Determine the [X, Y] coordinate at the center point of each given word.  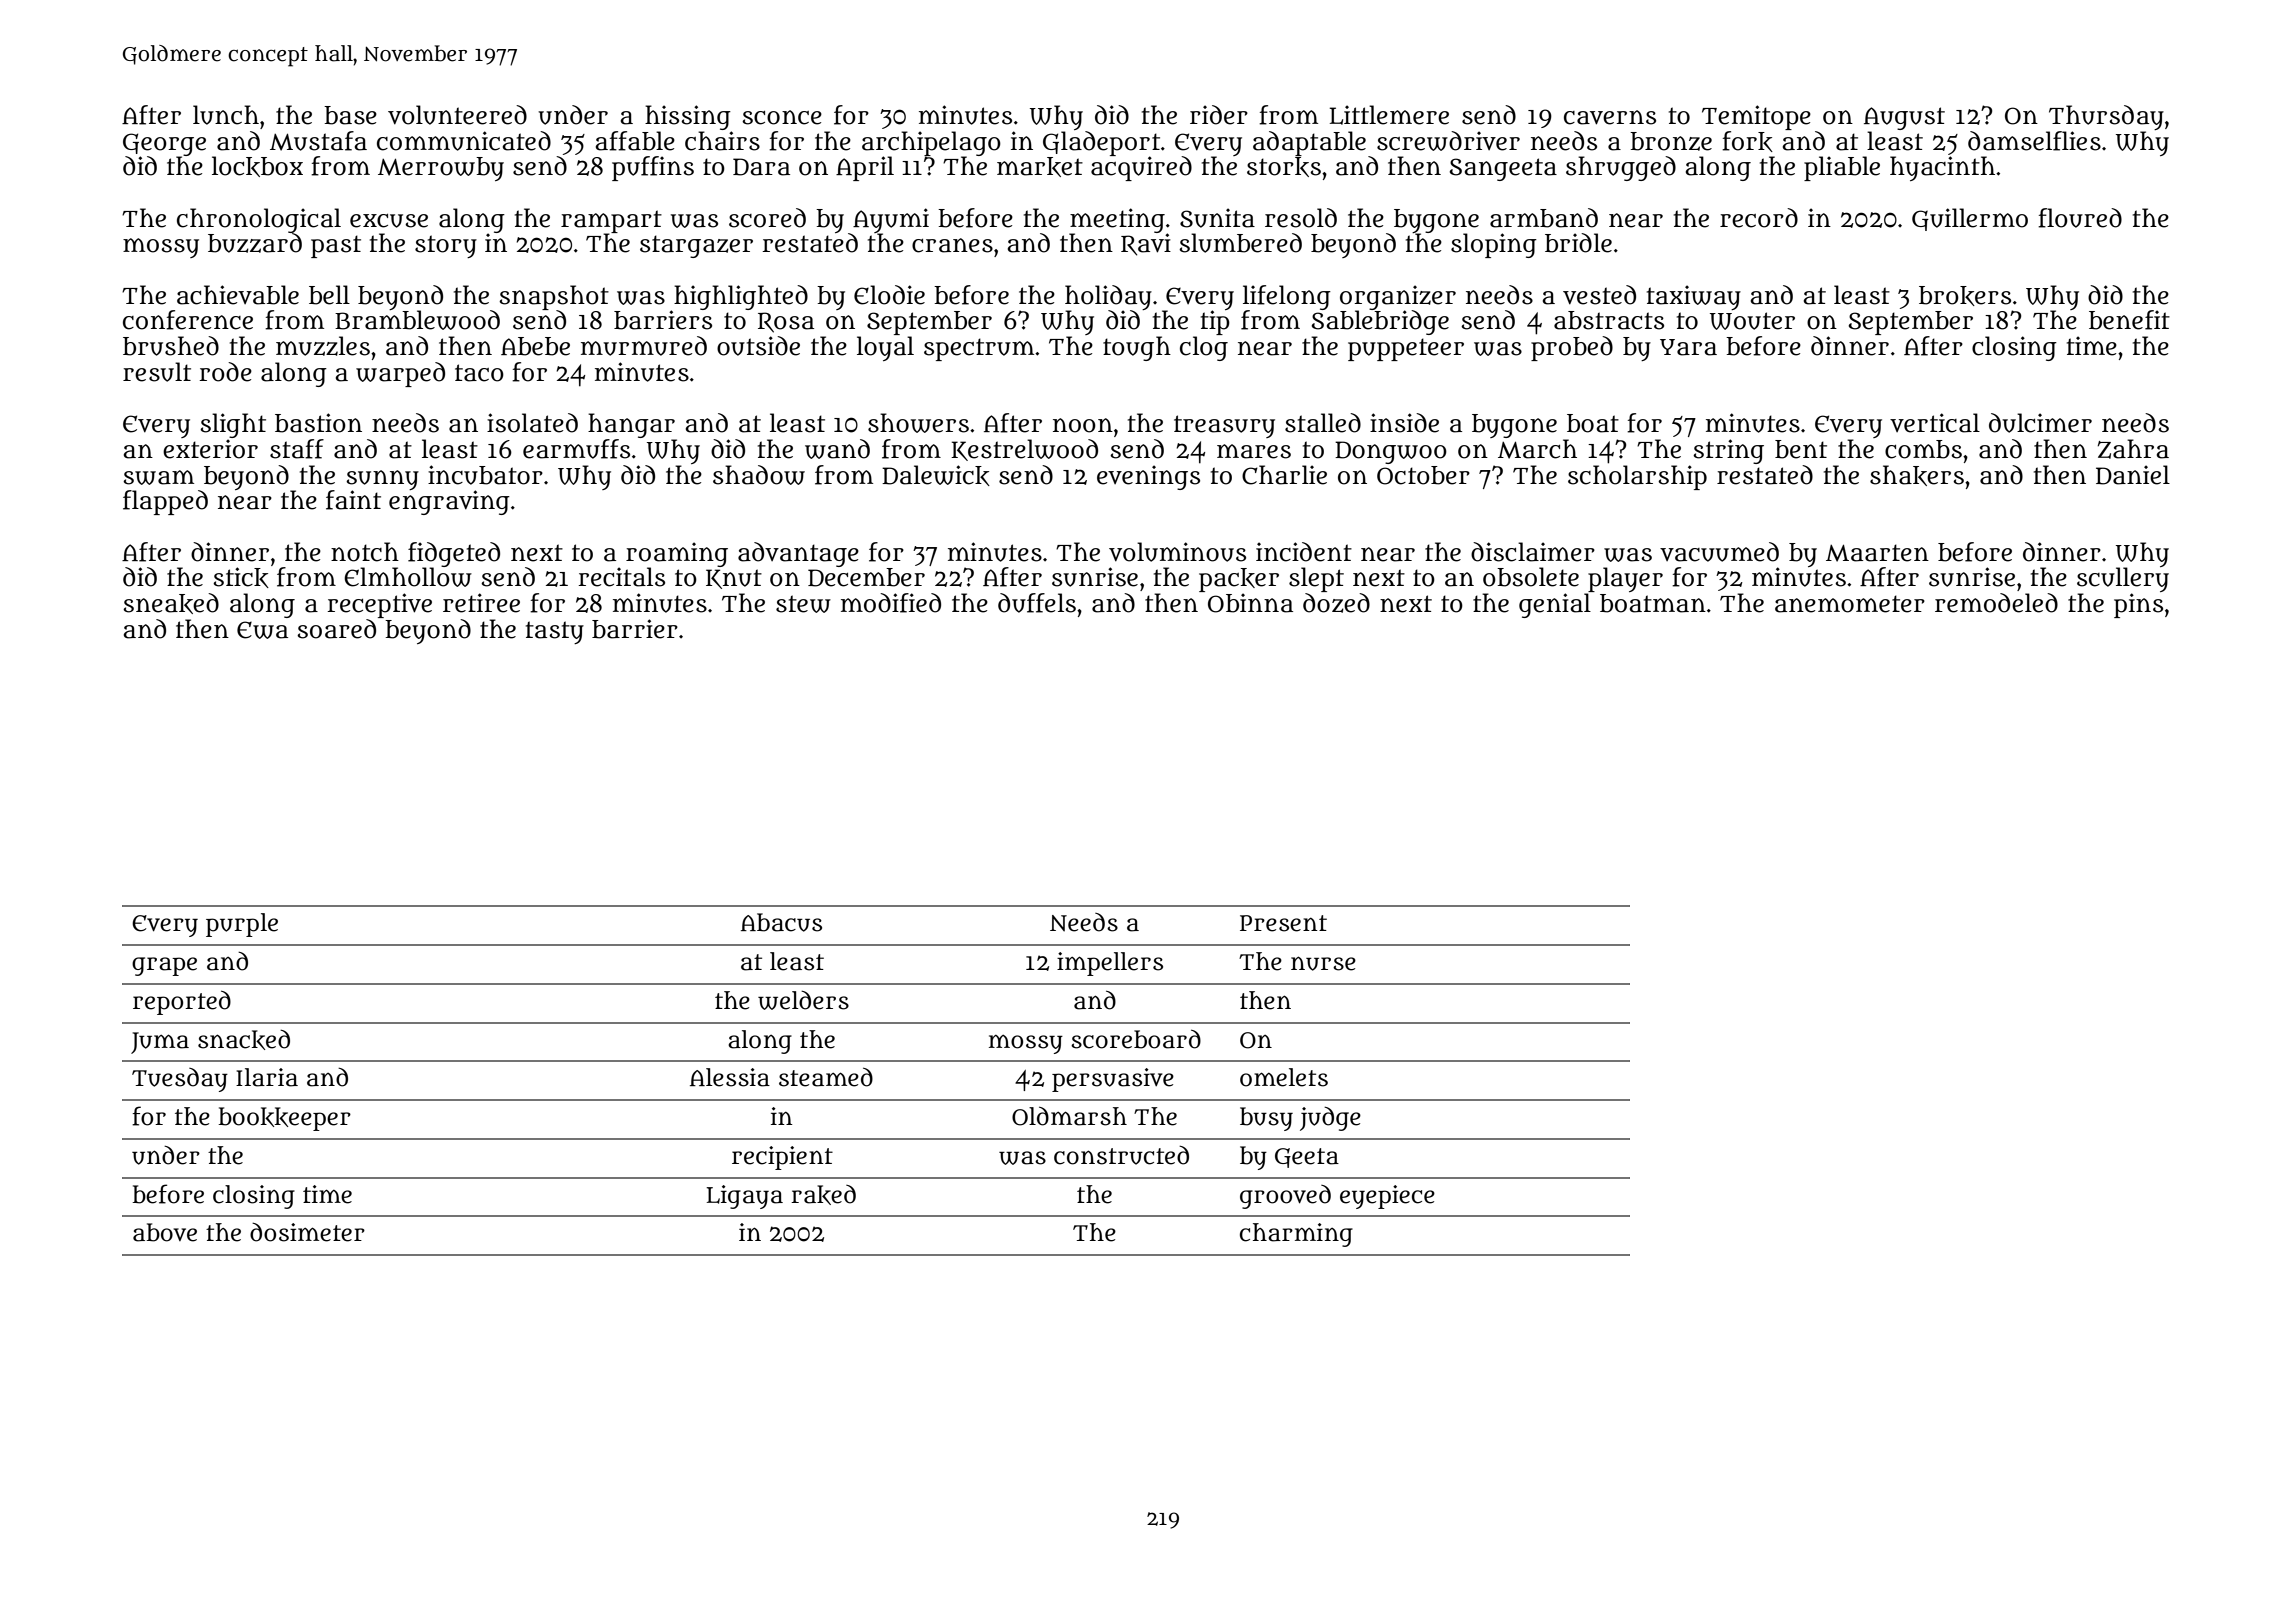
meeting [1117, 220]
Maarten [1877, 553]
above [165, 1232]
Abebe [535, 346]
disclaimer [1533, 552]
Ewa [262, 630]
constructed [1121, 1155]
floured [2080, 218]
